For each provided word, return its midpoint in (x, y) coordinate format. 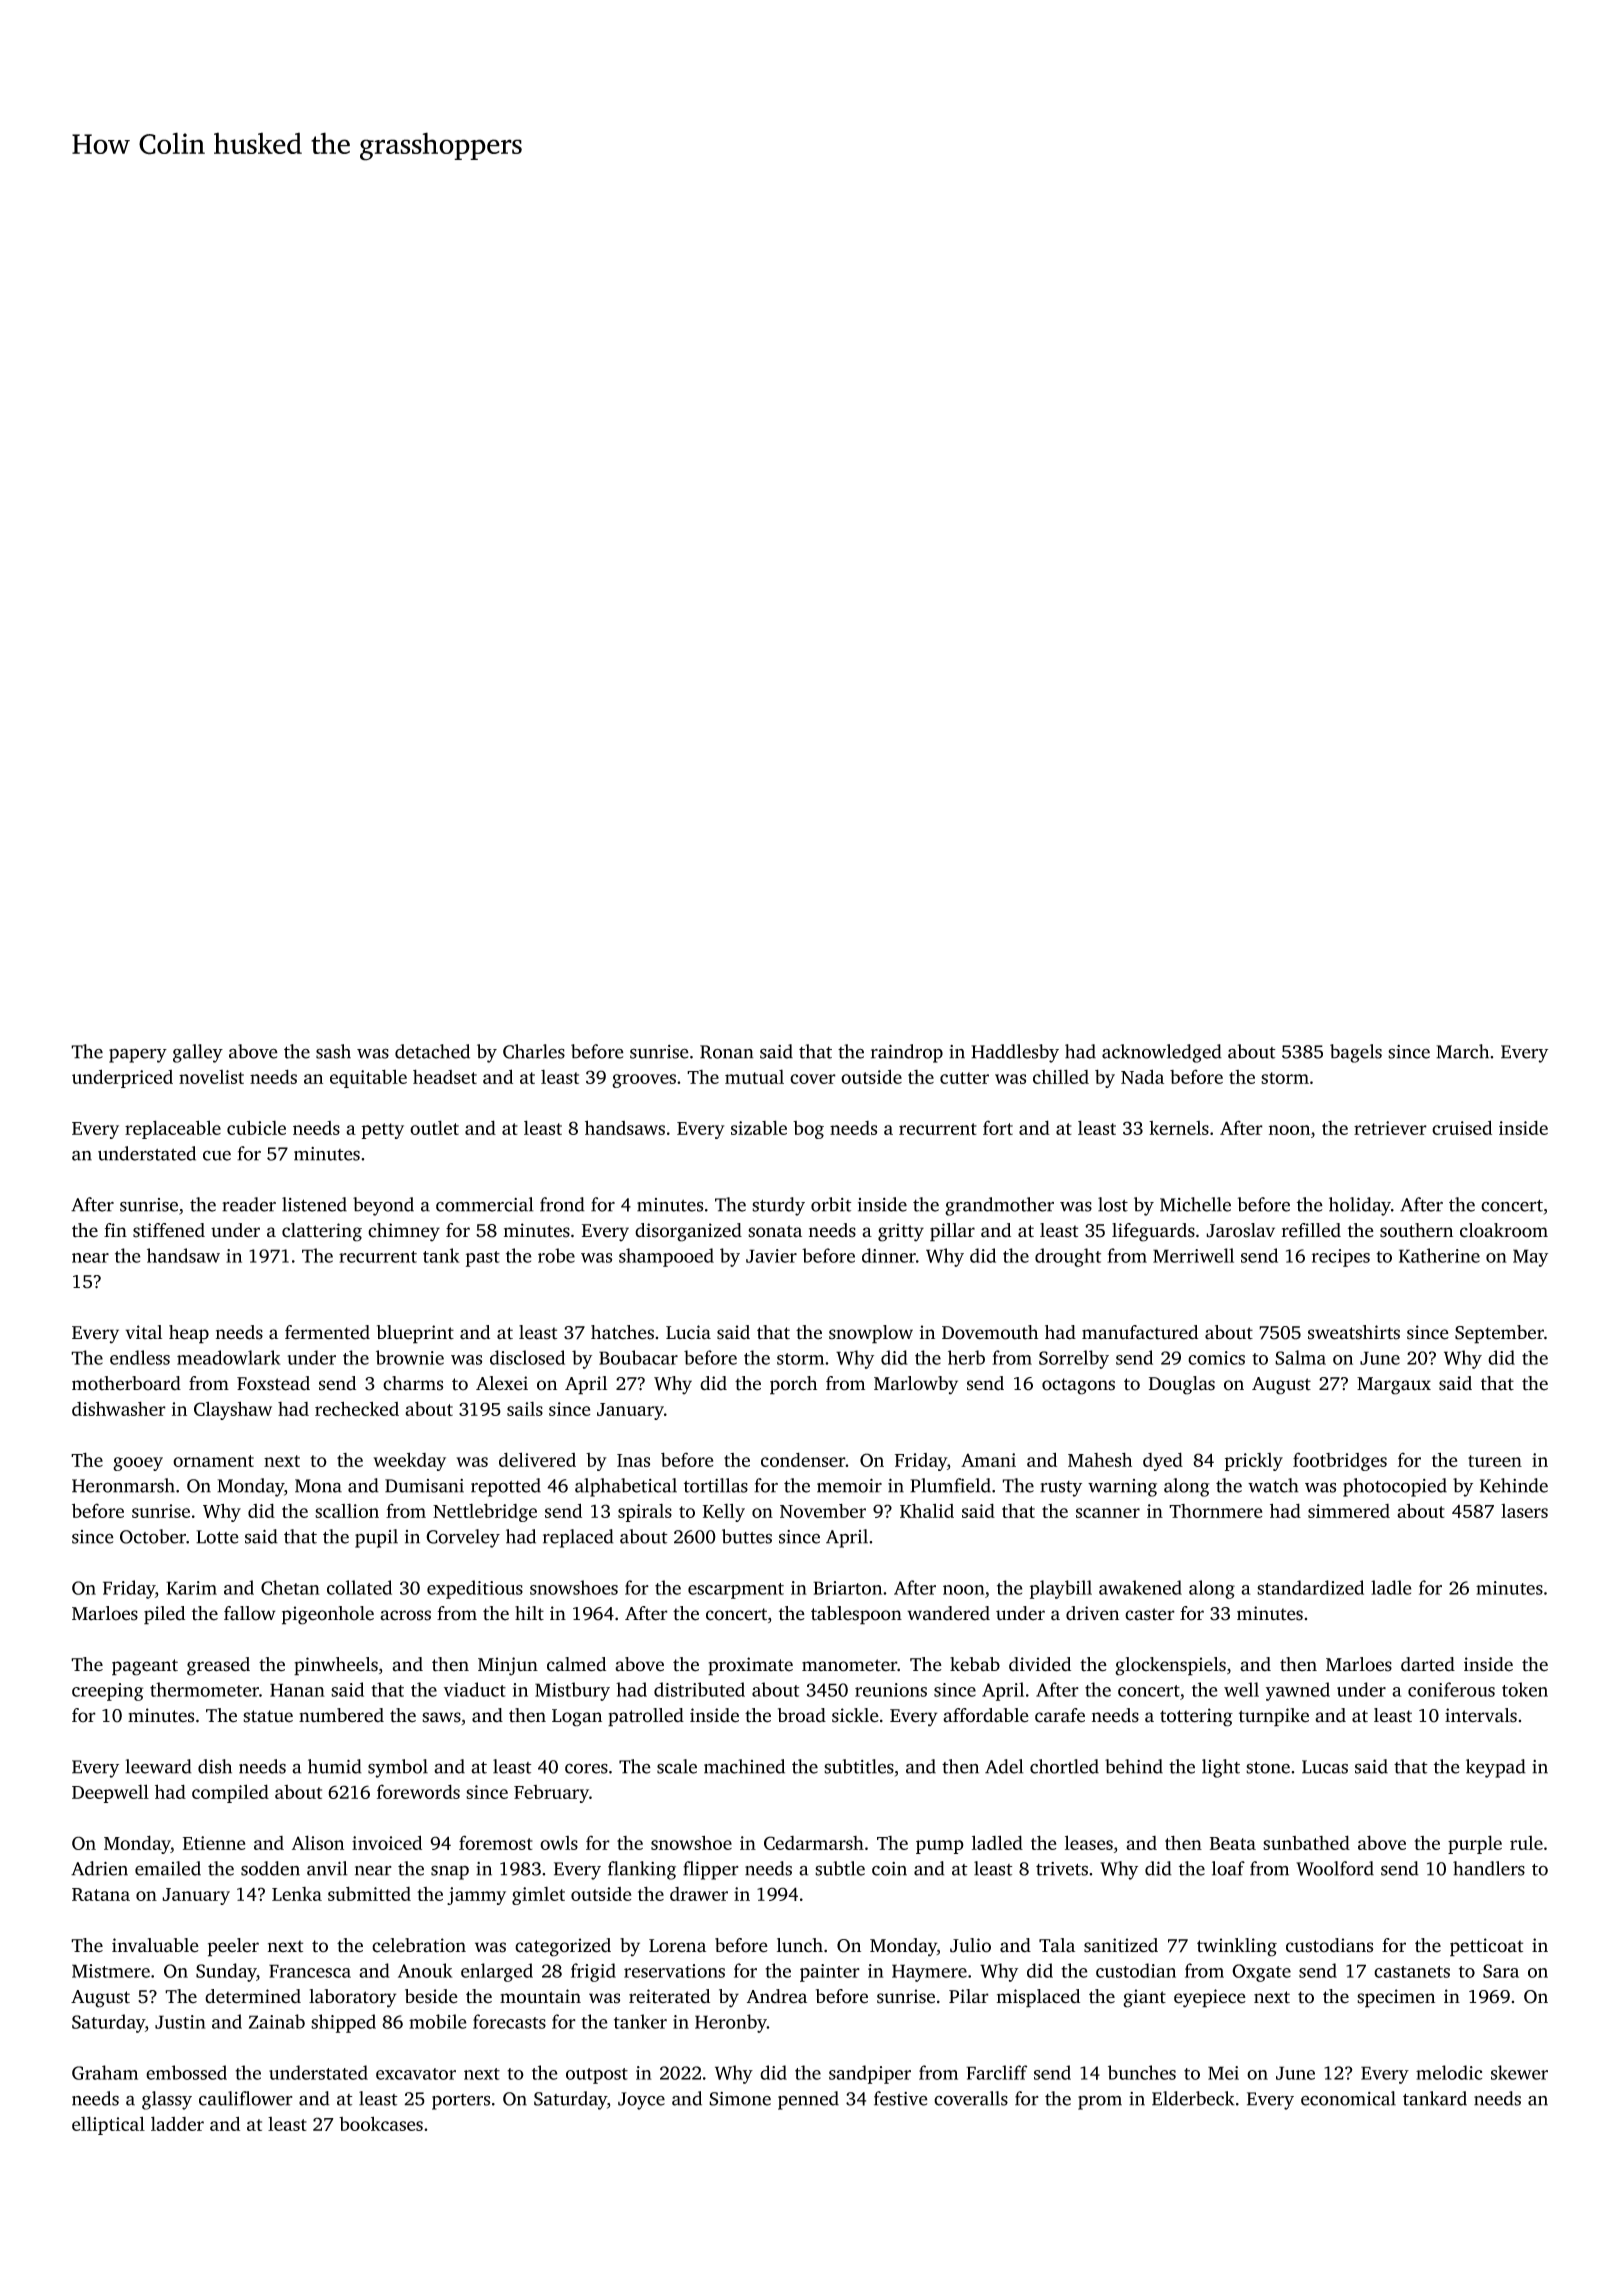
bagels (1356, 1053)
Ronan (727, 1052)
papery (138, 1055)
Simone (740, 2099)
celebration (419, 1945)
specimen (1396, 1998)
